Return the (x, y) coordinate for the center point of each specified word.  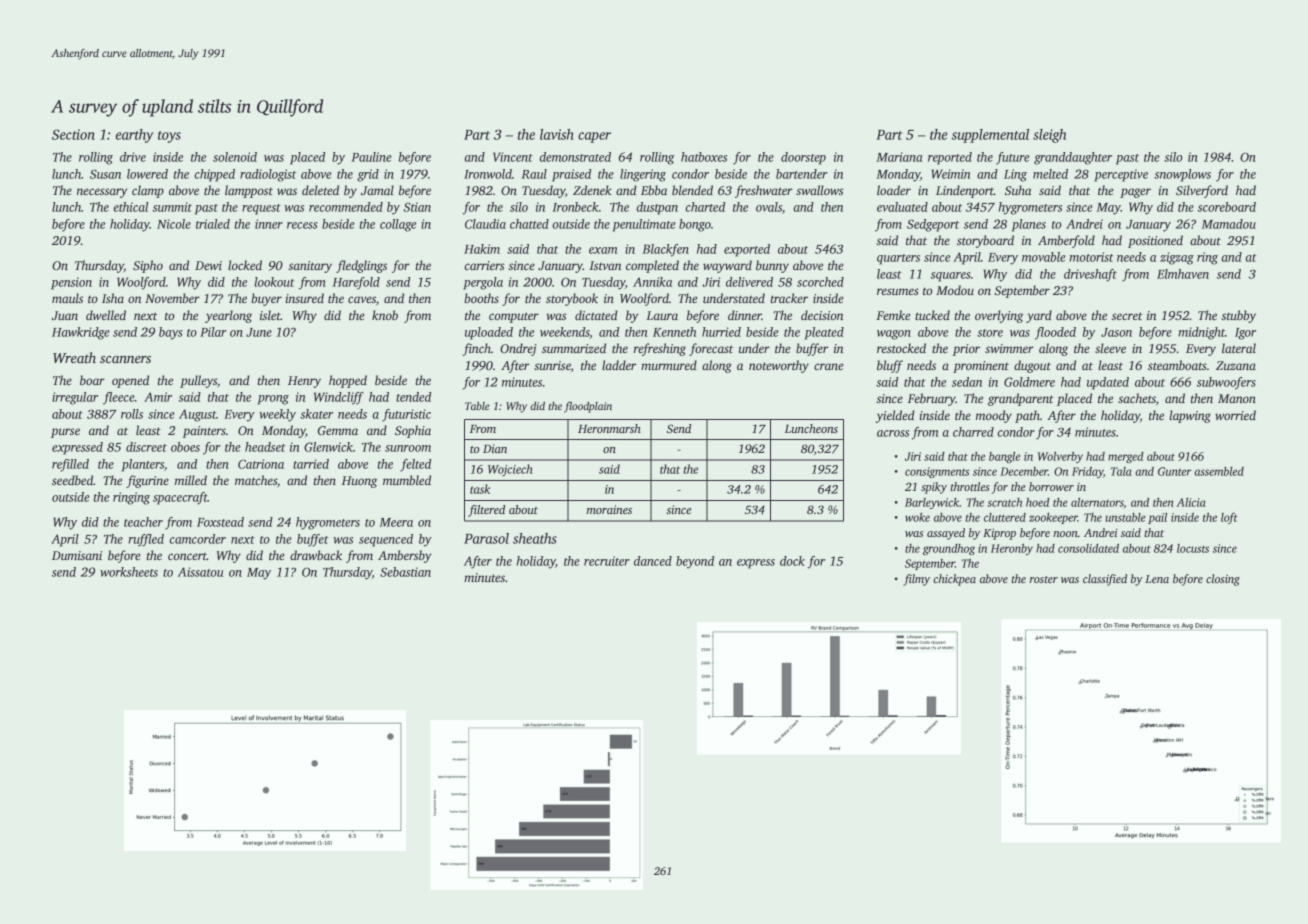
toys (169, 137)
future (1013, 158)
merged (1126, 457)
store (990, 333)
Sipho (148, 266)
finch (477, 349)
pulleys (198, 381)
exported (747, 250)
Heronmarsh (609, 428)
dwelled (106, 315)
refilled (70, 465)
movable (1044, 257)
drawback (316, 555)
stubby (1238, 316)
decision (822, 315)
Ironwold (488, 174)
